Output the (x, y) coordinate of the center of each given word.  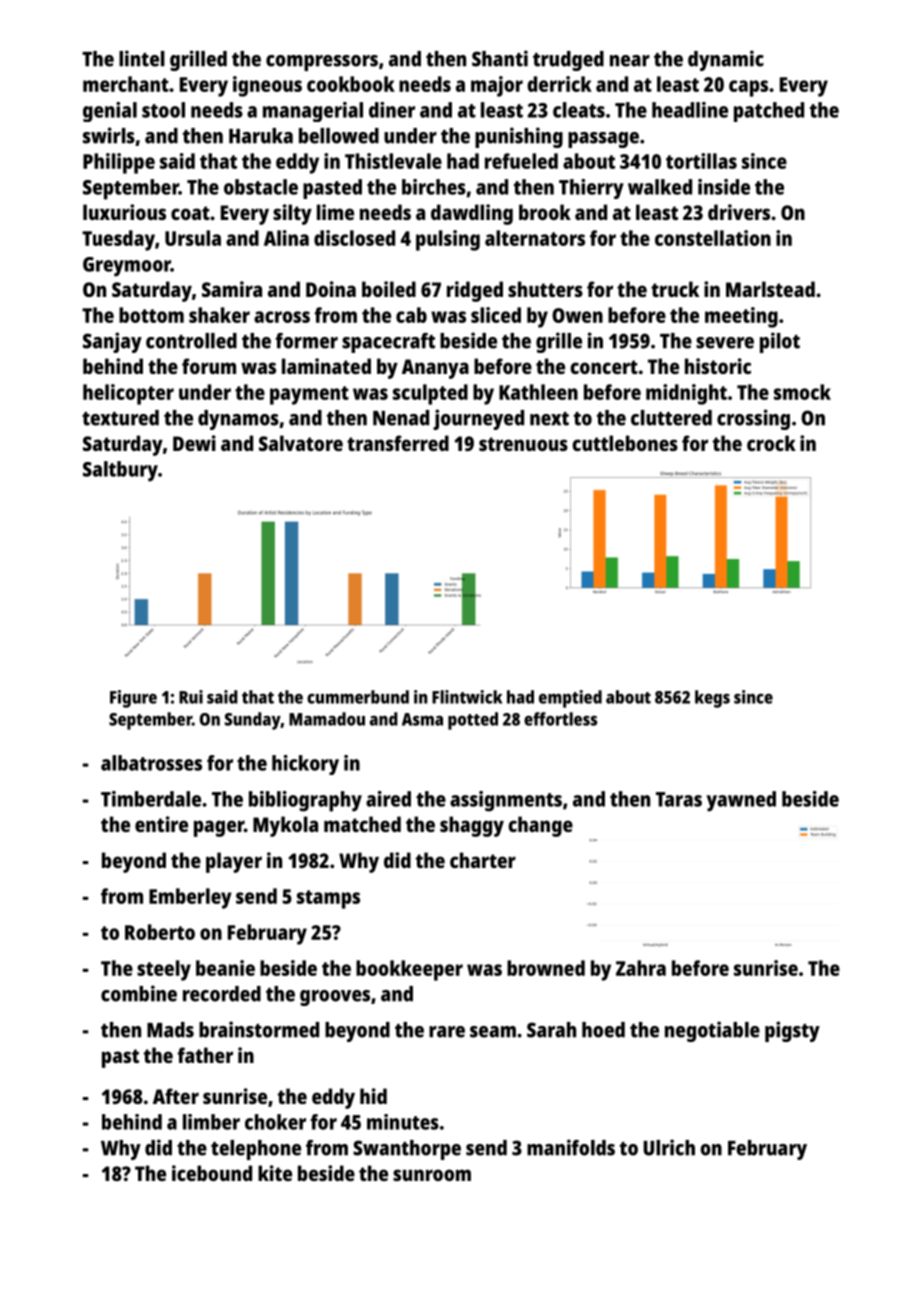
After (176, 1096)
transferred (398, 443)
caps (748, 88)
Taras (679, 799)
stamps (328, 899)
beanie (225, 968)
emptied (570, 699)
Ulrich (669, 1147)
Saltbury (120, 471)
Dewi (194, 443)
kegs (712, 699)
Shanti (500, 58)
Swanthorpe (407, 1150)
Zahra (641, 968)
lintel (142, 58)
